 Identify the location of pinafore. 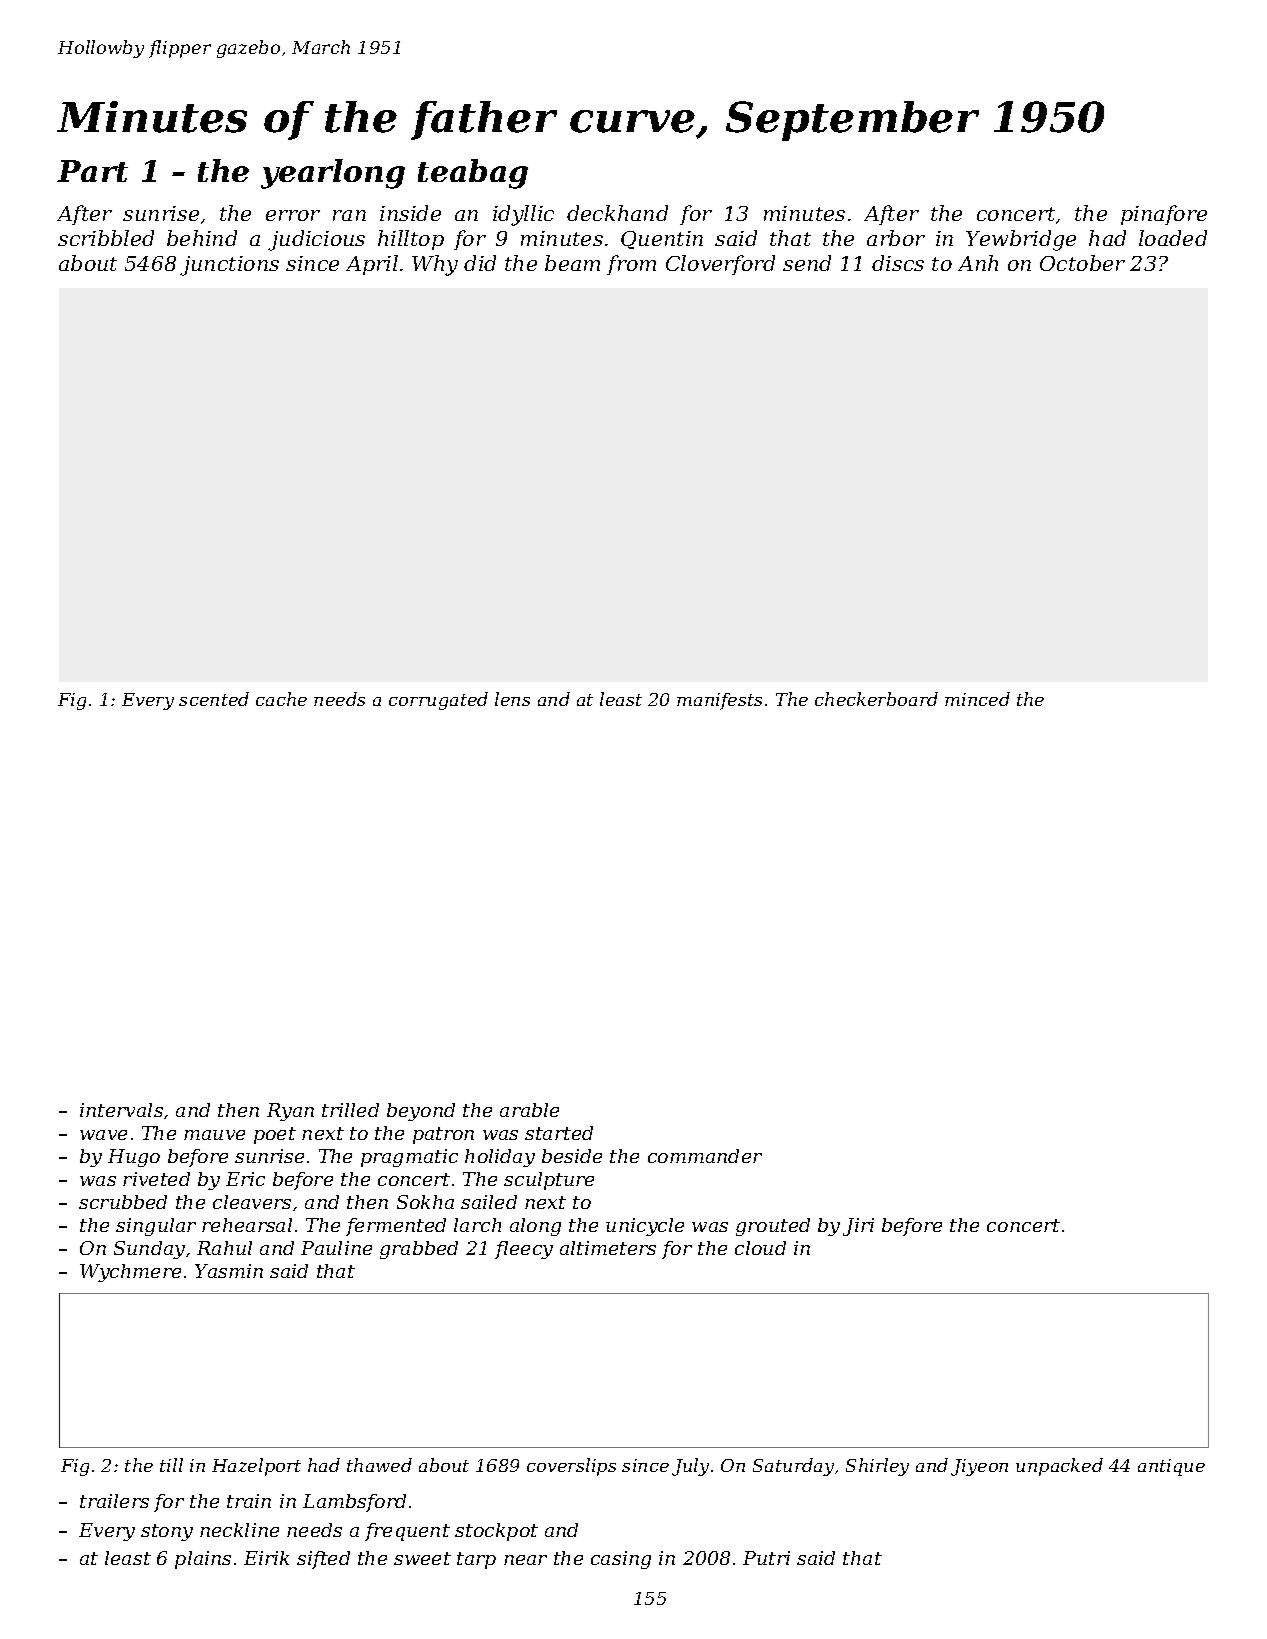
(1164, 215).
